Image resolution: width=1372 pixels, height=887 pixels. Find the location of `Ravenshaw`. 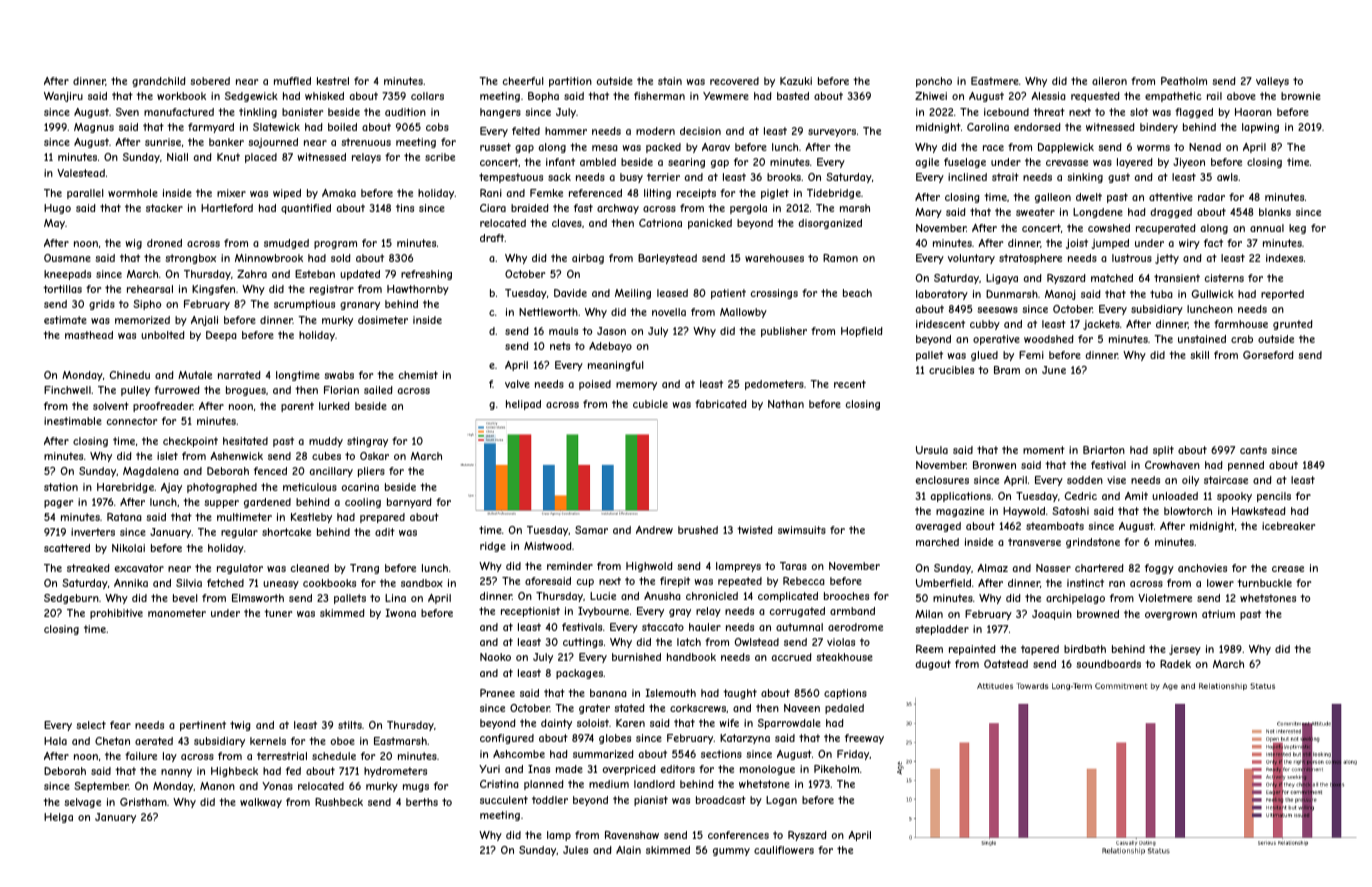

Ravenshaw is located at coordinates (632, 835).
